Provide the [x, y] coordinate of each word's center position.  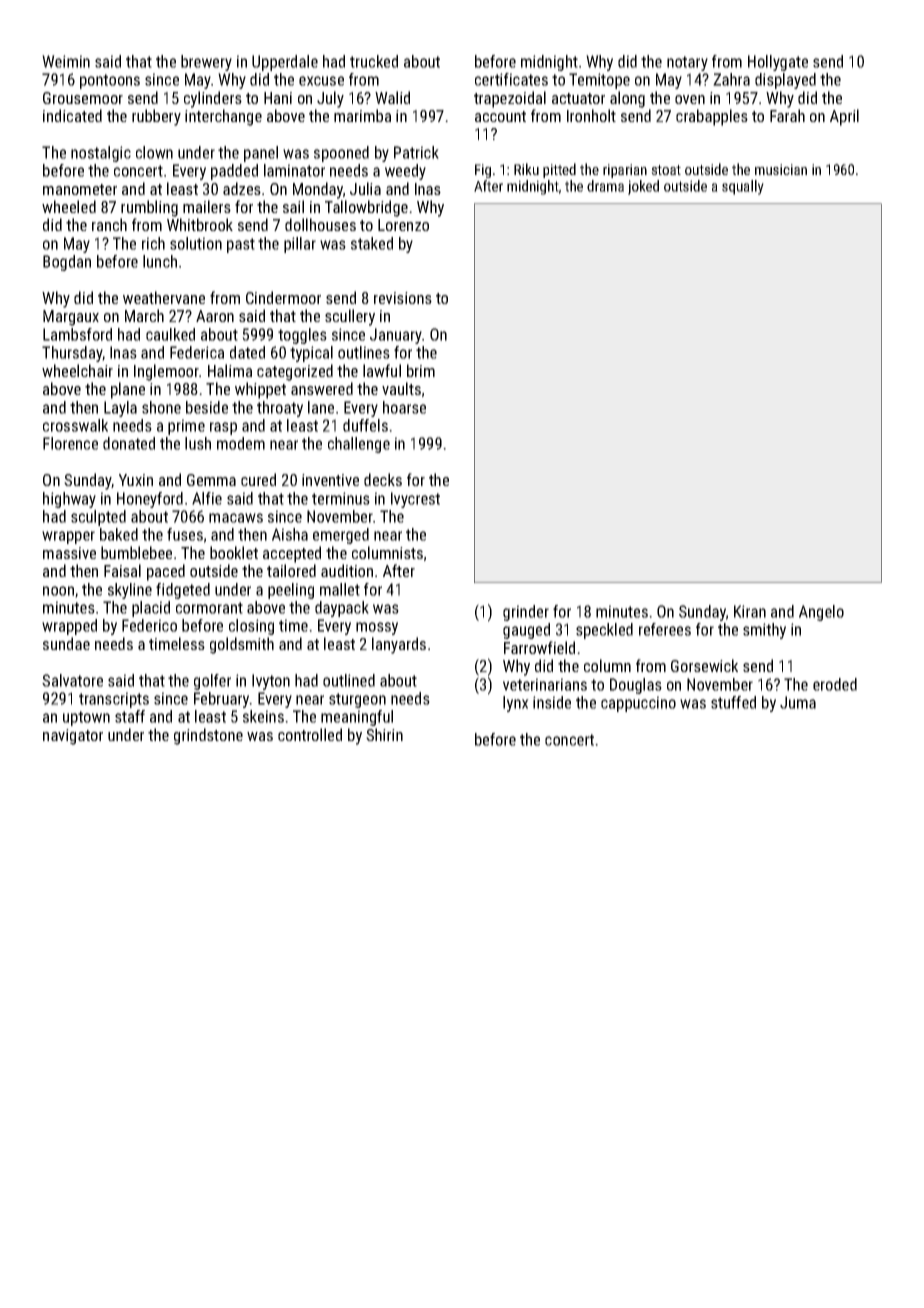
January [396, 336]
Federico [149, 625]
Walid [392, 97]
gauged [526, 631]
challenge [359, 445]
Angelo [821, 613]
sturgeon [357, 700]
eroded [835, 684]
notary [687, 63]
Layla [120, 409]
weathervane [164, 297]
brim [421, 370]
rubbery [156, 117]
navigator [73, 737]
